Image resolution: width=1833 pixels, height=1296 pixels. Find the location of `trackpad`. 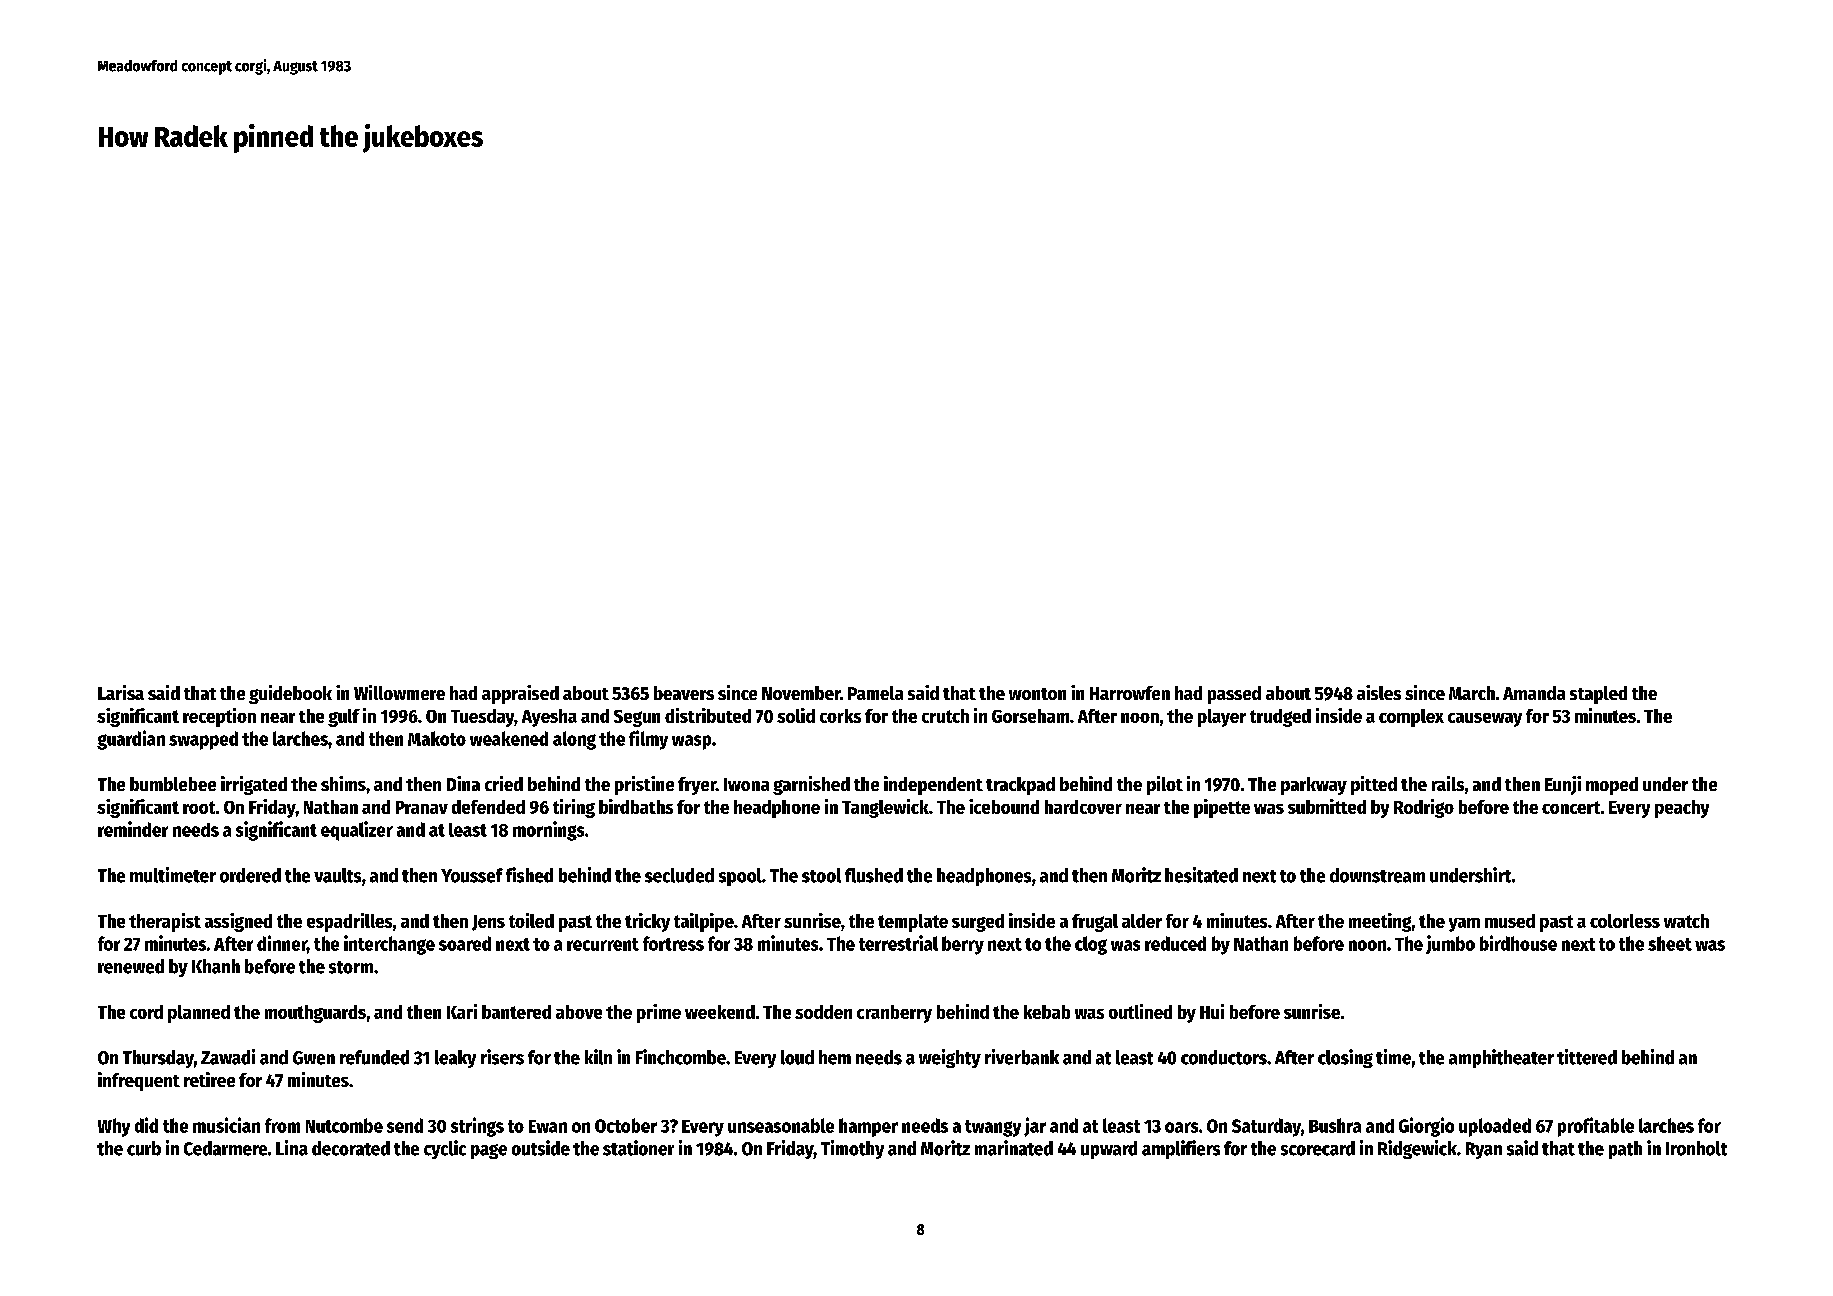

trackpad is located at coordinates (1020, 786).
